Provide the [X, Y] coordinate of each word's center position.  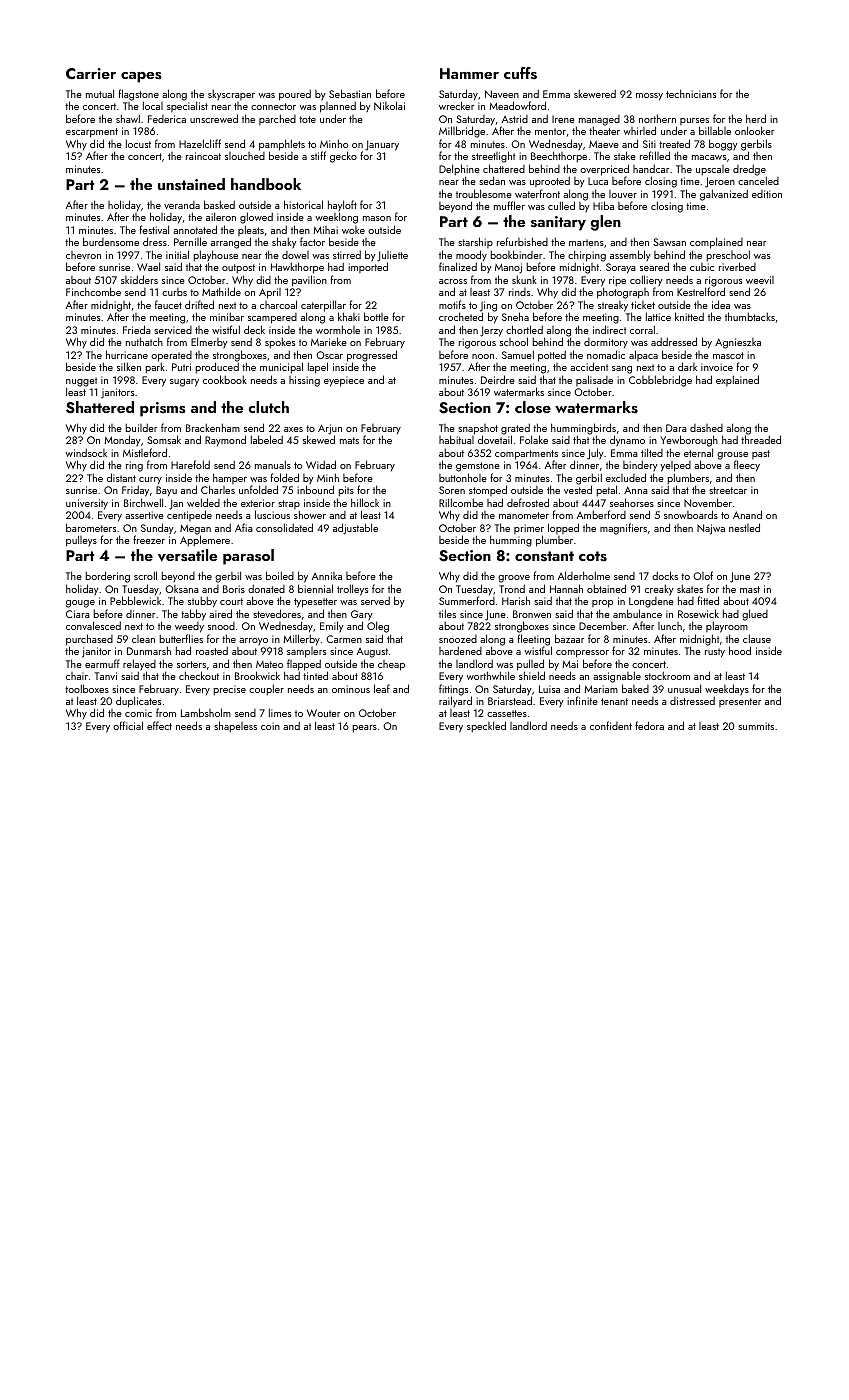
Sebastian [350, 93]
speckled [486, 726]
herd [756, 118]
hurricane [127, 354]
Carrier [91, 73]
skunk [524, 280]
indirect [609, 329]
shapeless [235, 726]
